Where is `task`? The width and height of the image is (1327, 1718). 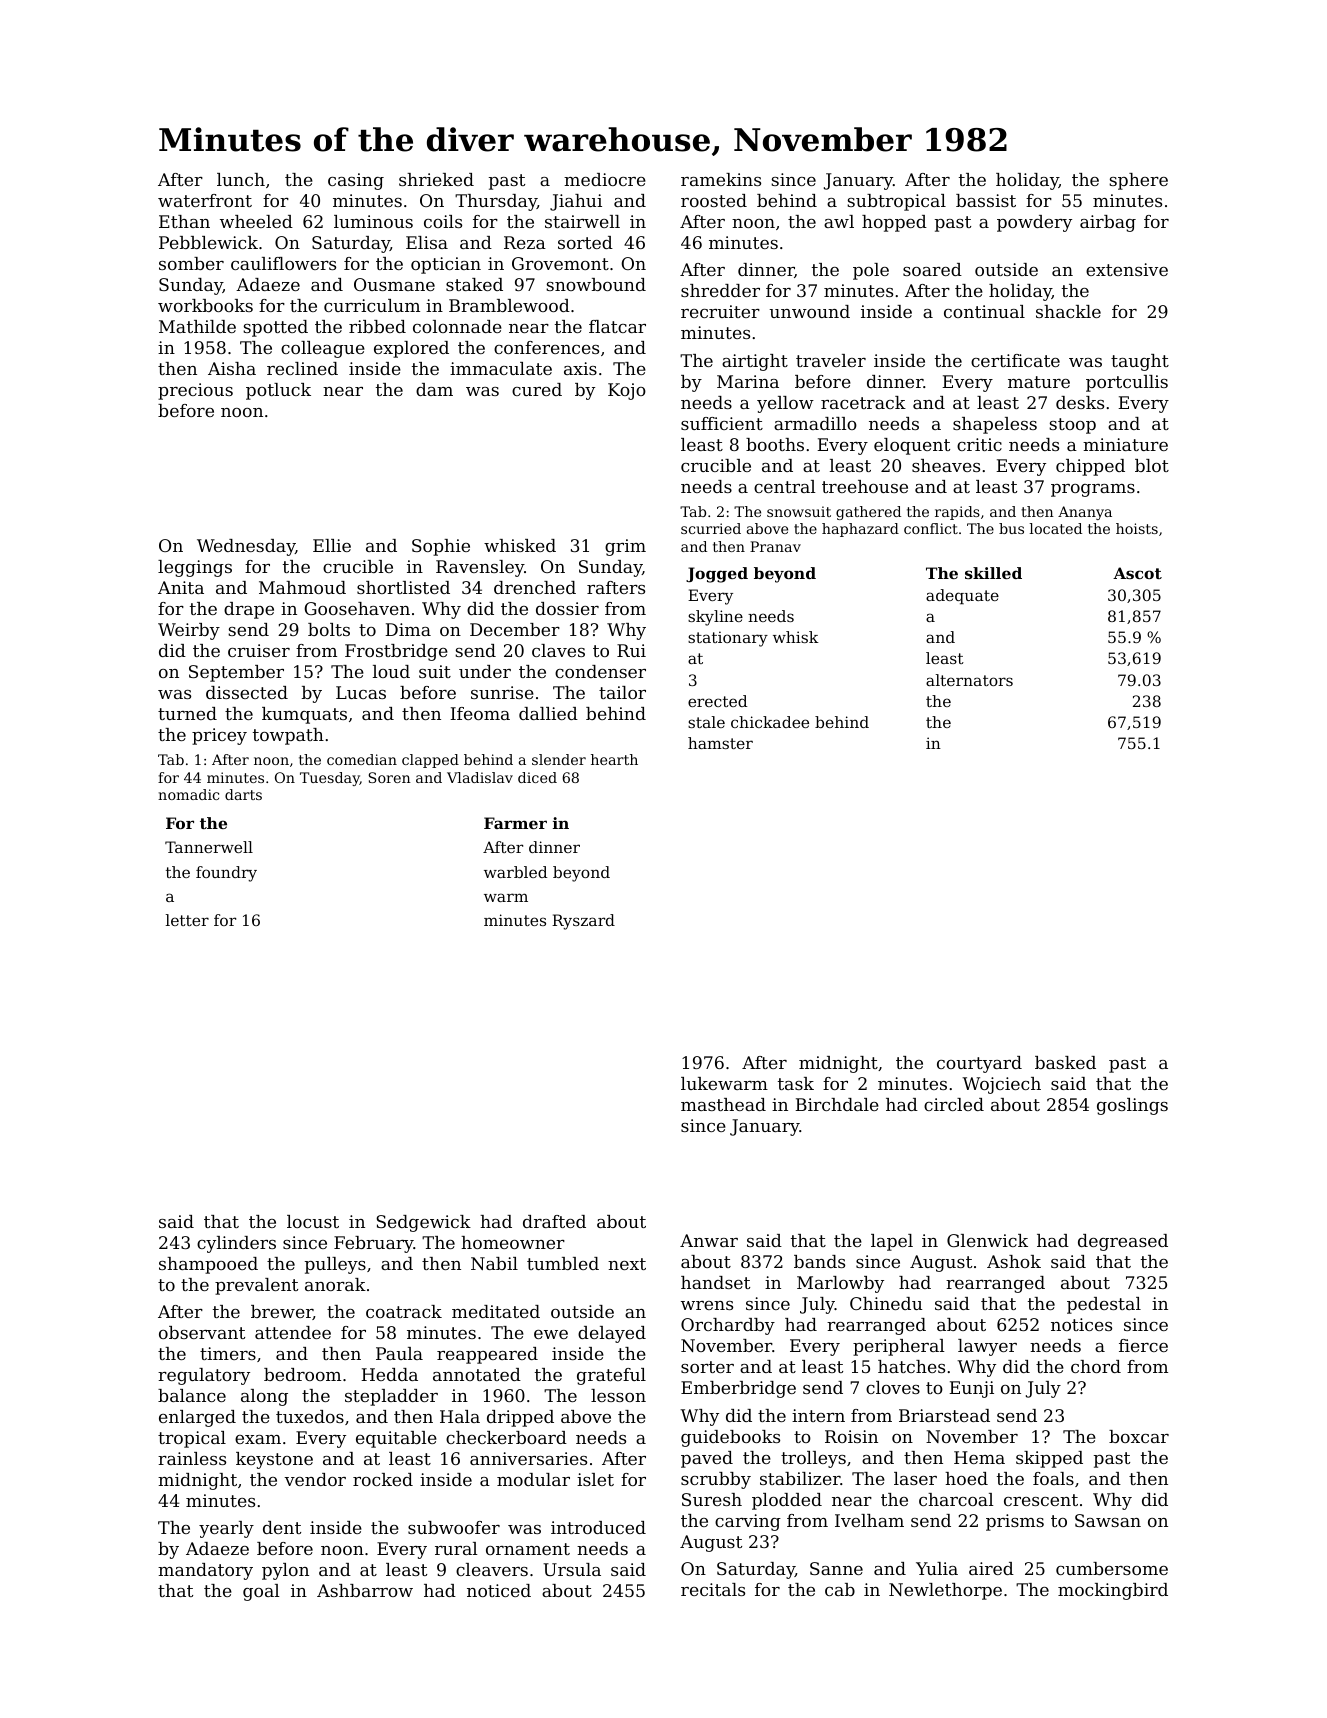 task is located at coordinates (796, 1083).
